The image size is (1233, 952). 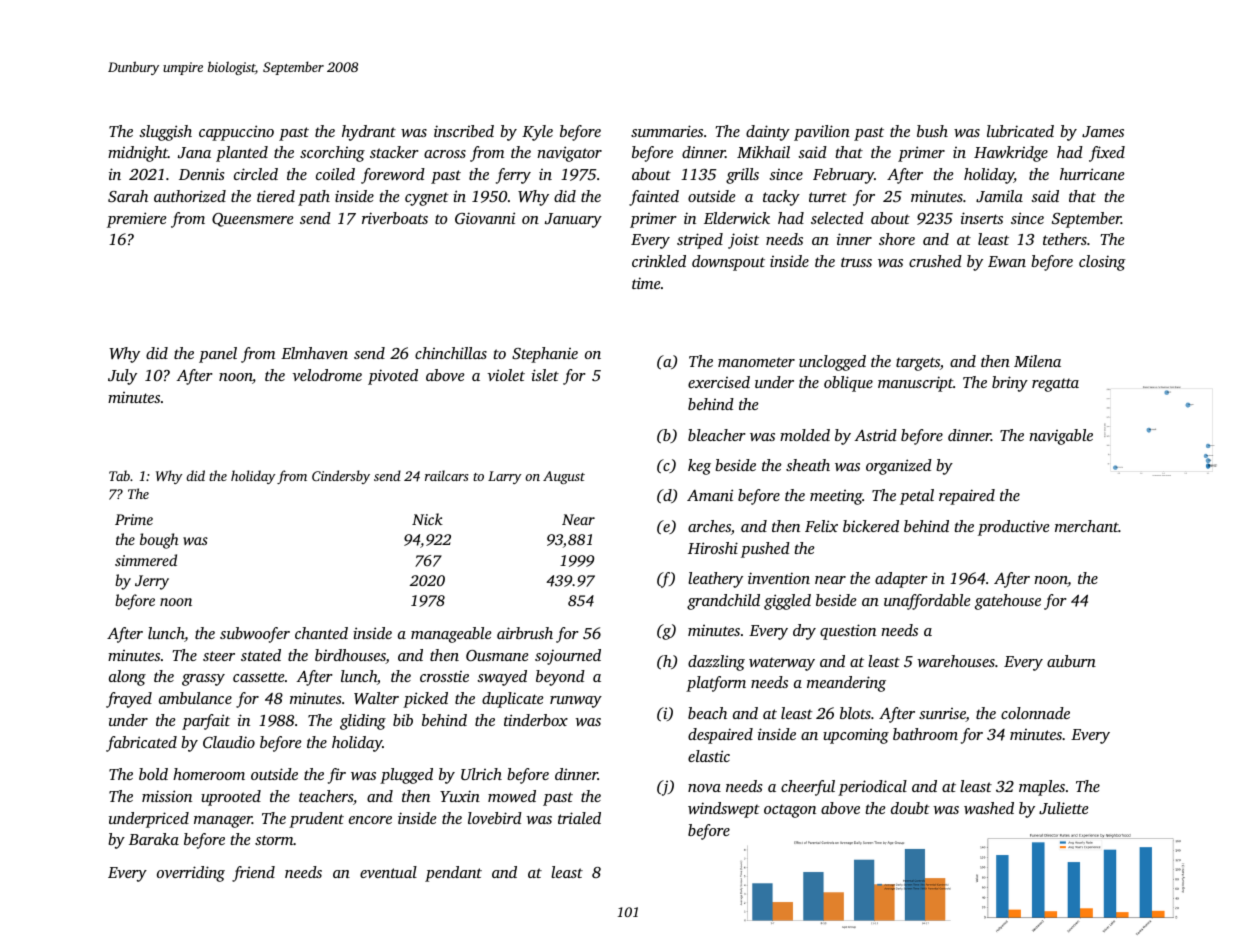 I want to click on striped, so click(x=700, y=241).
